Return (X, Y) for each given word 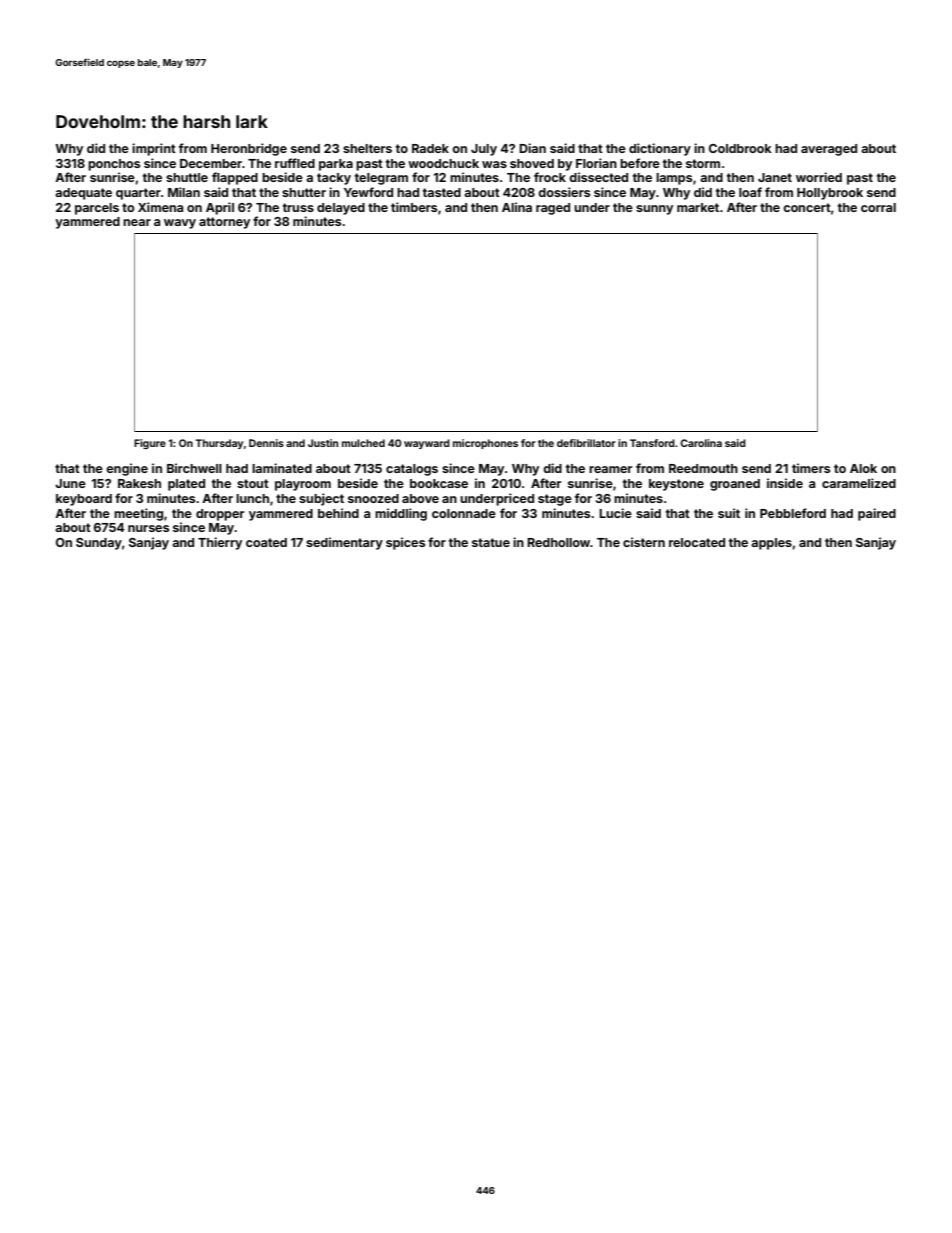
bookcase (439, 483)
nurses (148, 528)
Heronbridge (249, 149)
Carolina (701, 443)
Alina (517, 207)
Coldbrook (740, 148)
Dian (532, 148)
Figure (150, 444)
